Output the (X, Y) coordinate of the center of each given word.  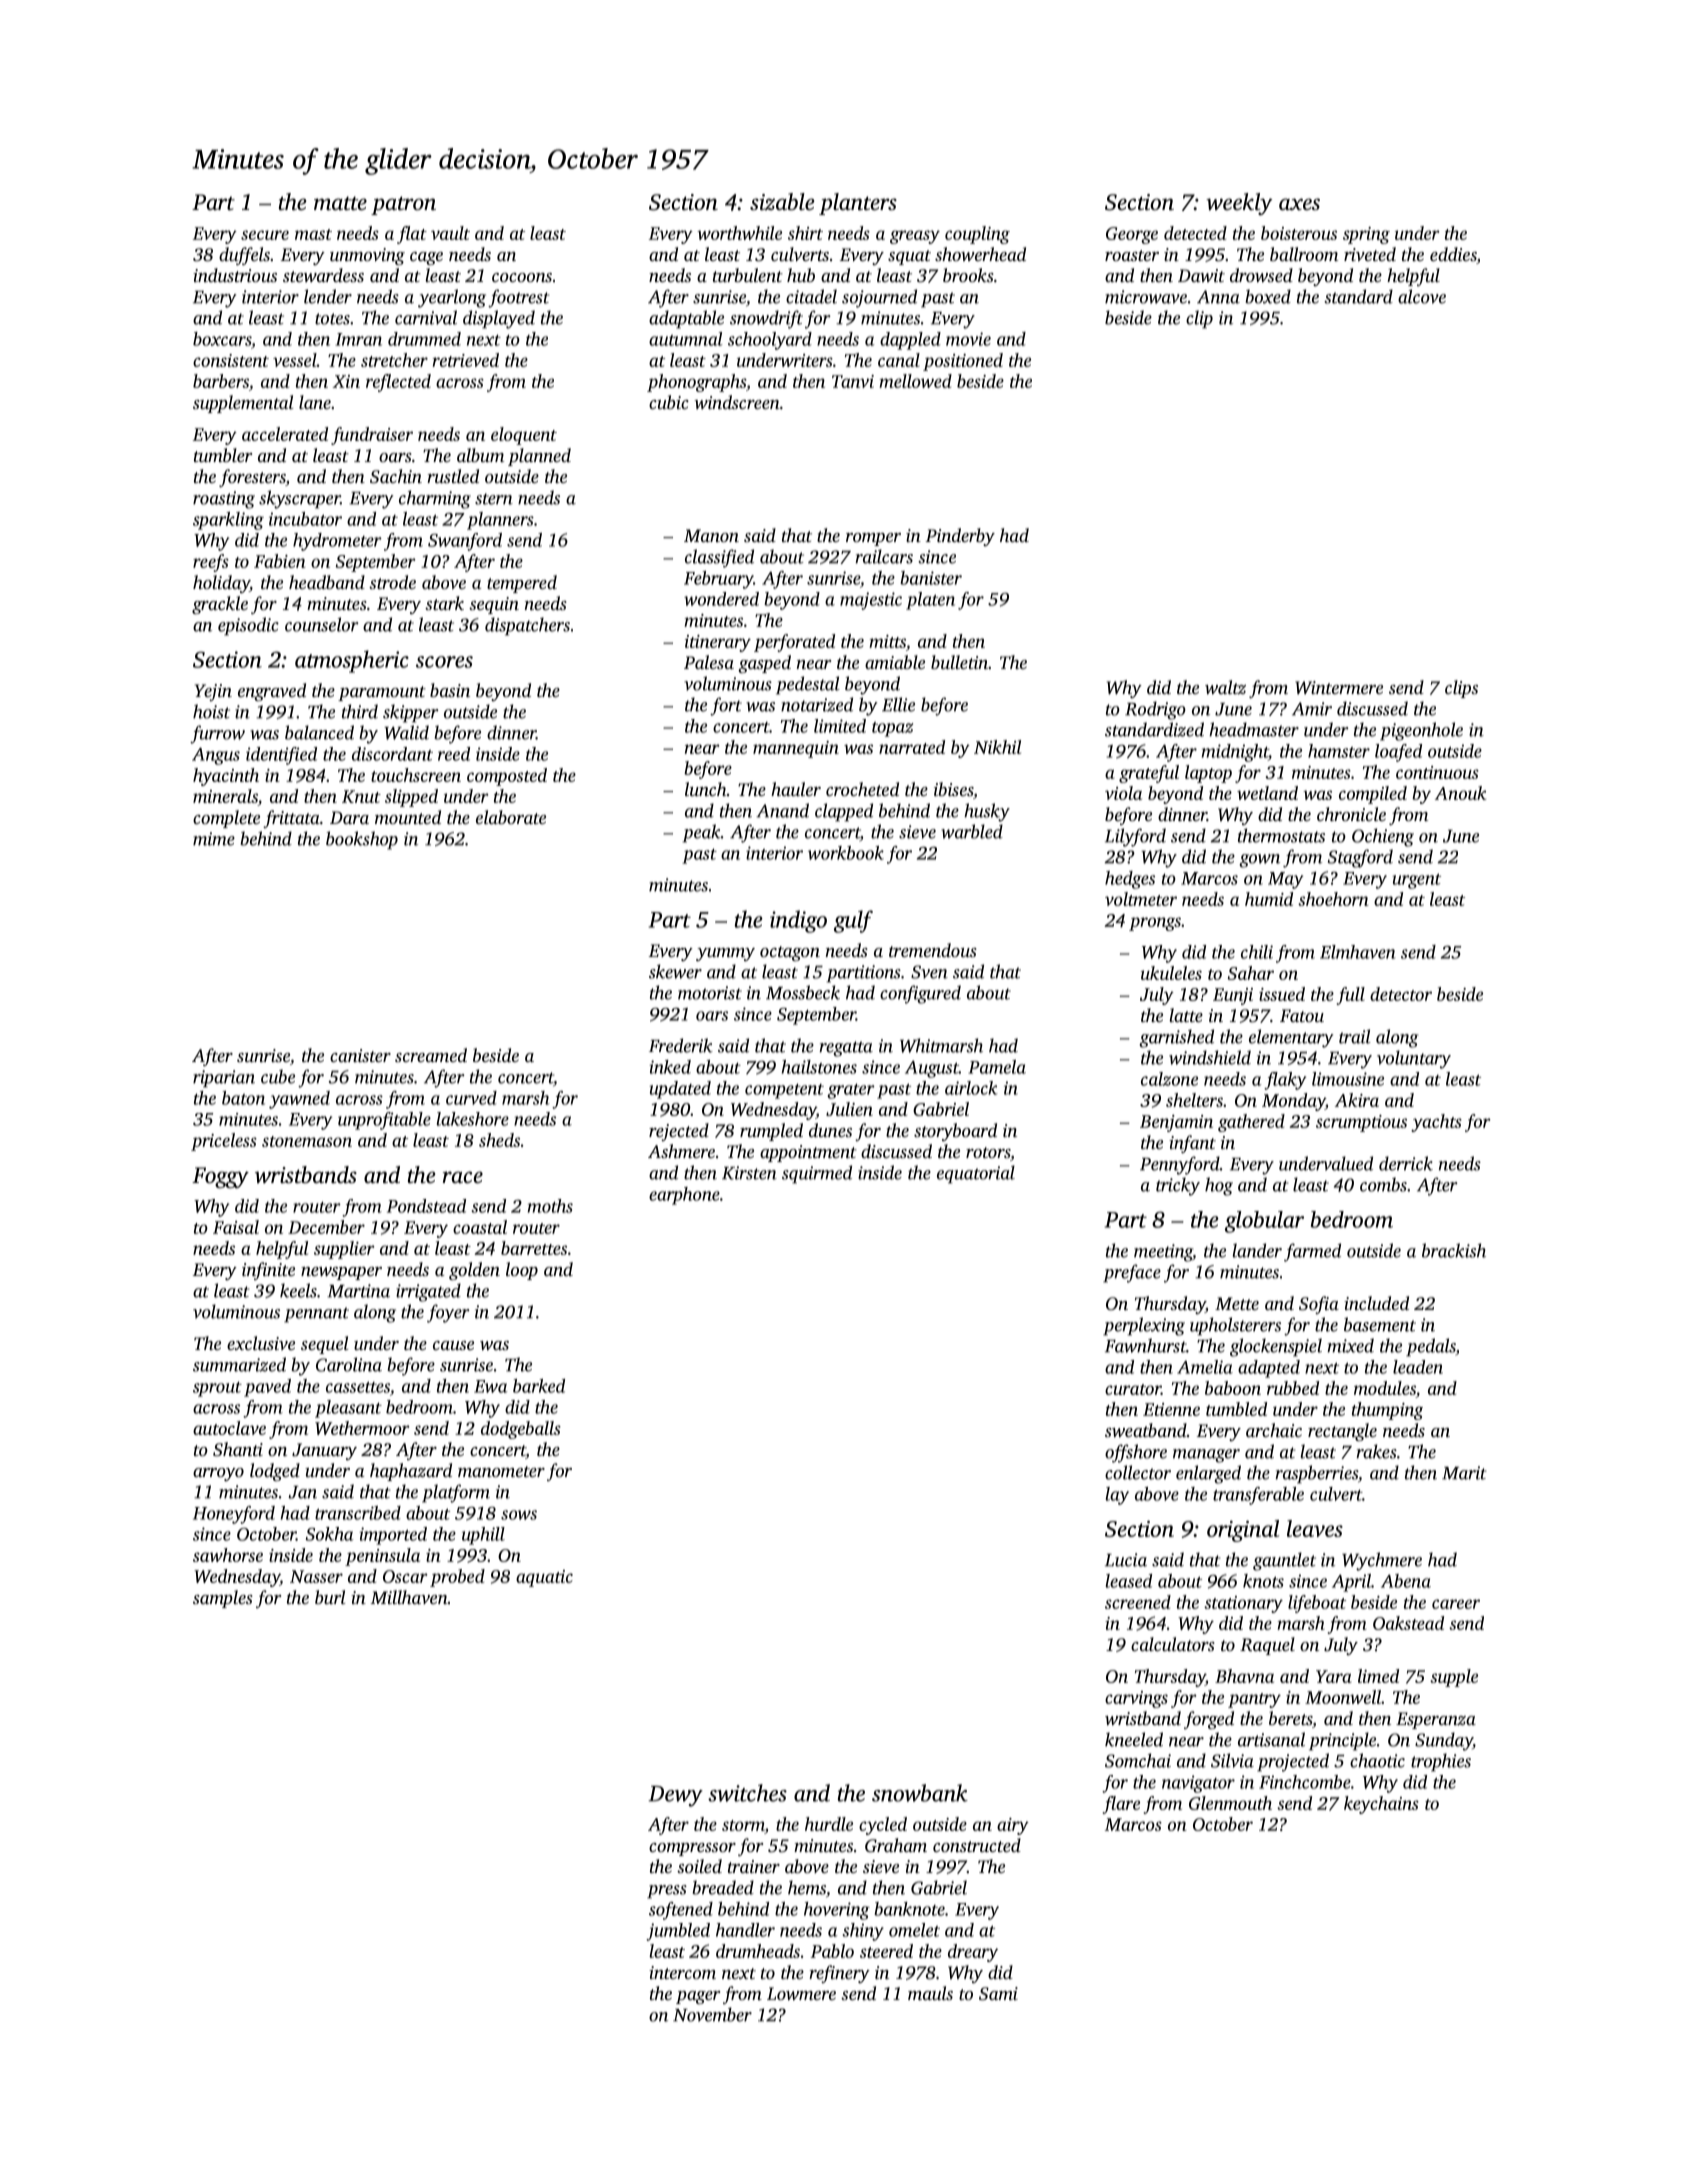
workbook (846, 853)
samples (223, 1599)
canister (360, 1055)
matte (340, 203)
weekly (1239, 204)
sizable (782, 202)
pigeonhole (1421, 731)
